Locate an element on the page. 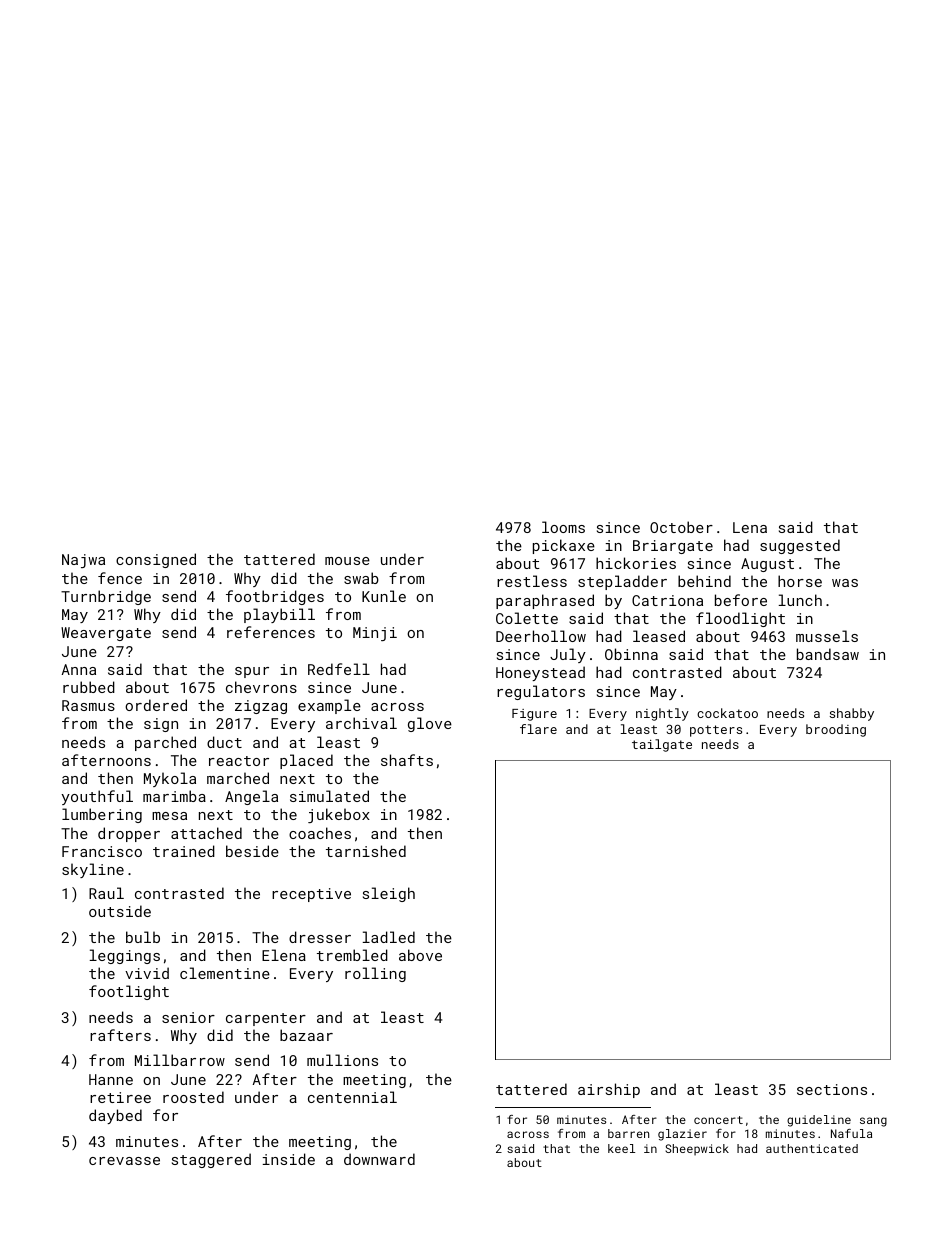 The image size is (952, 1233). above is located at coordinates (420, 955).
